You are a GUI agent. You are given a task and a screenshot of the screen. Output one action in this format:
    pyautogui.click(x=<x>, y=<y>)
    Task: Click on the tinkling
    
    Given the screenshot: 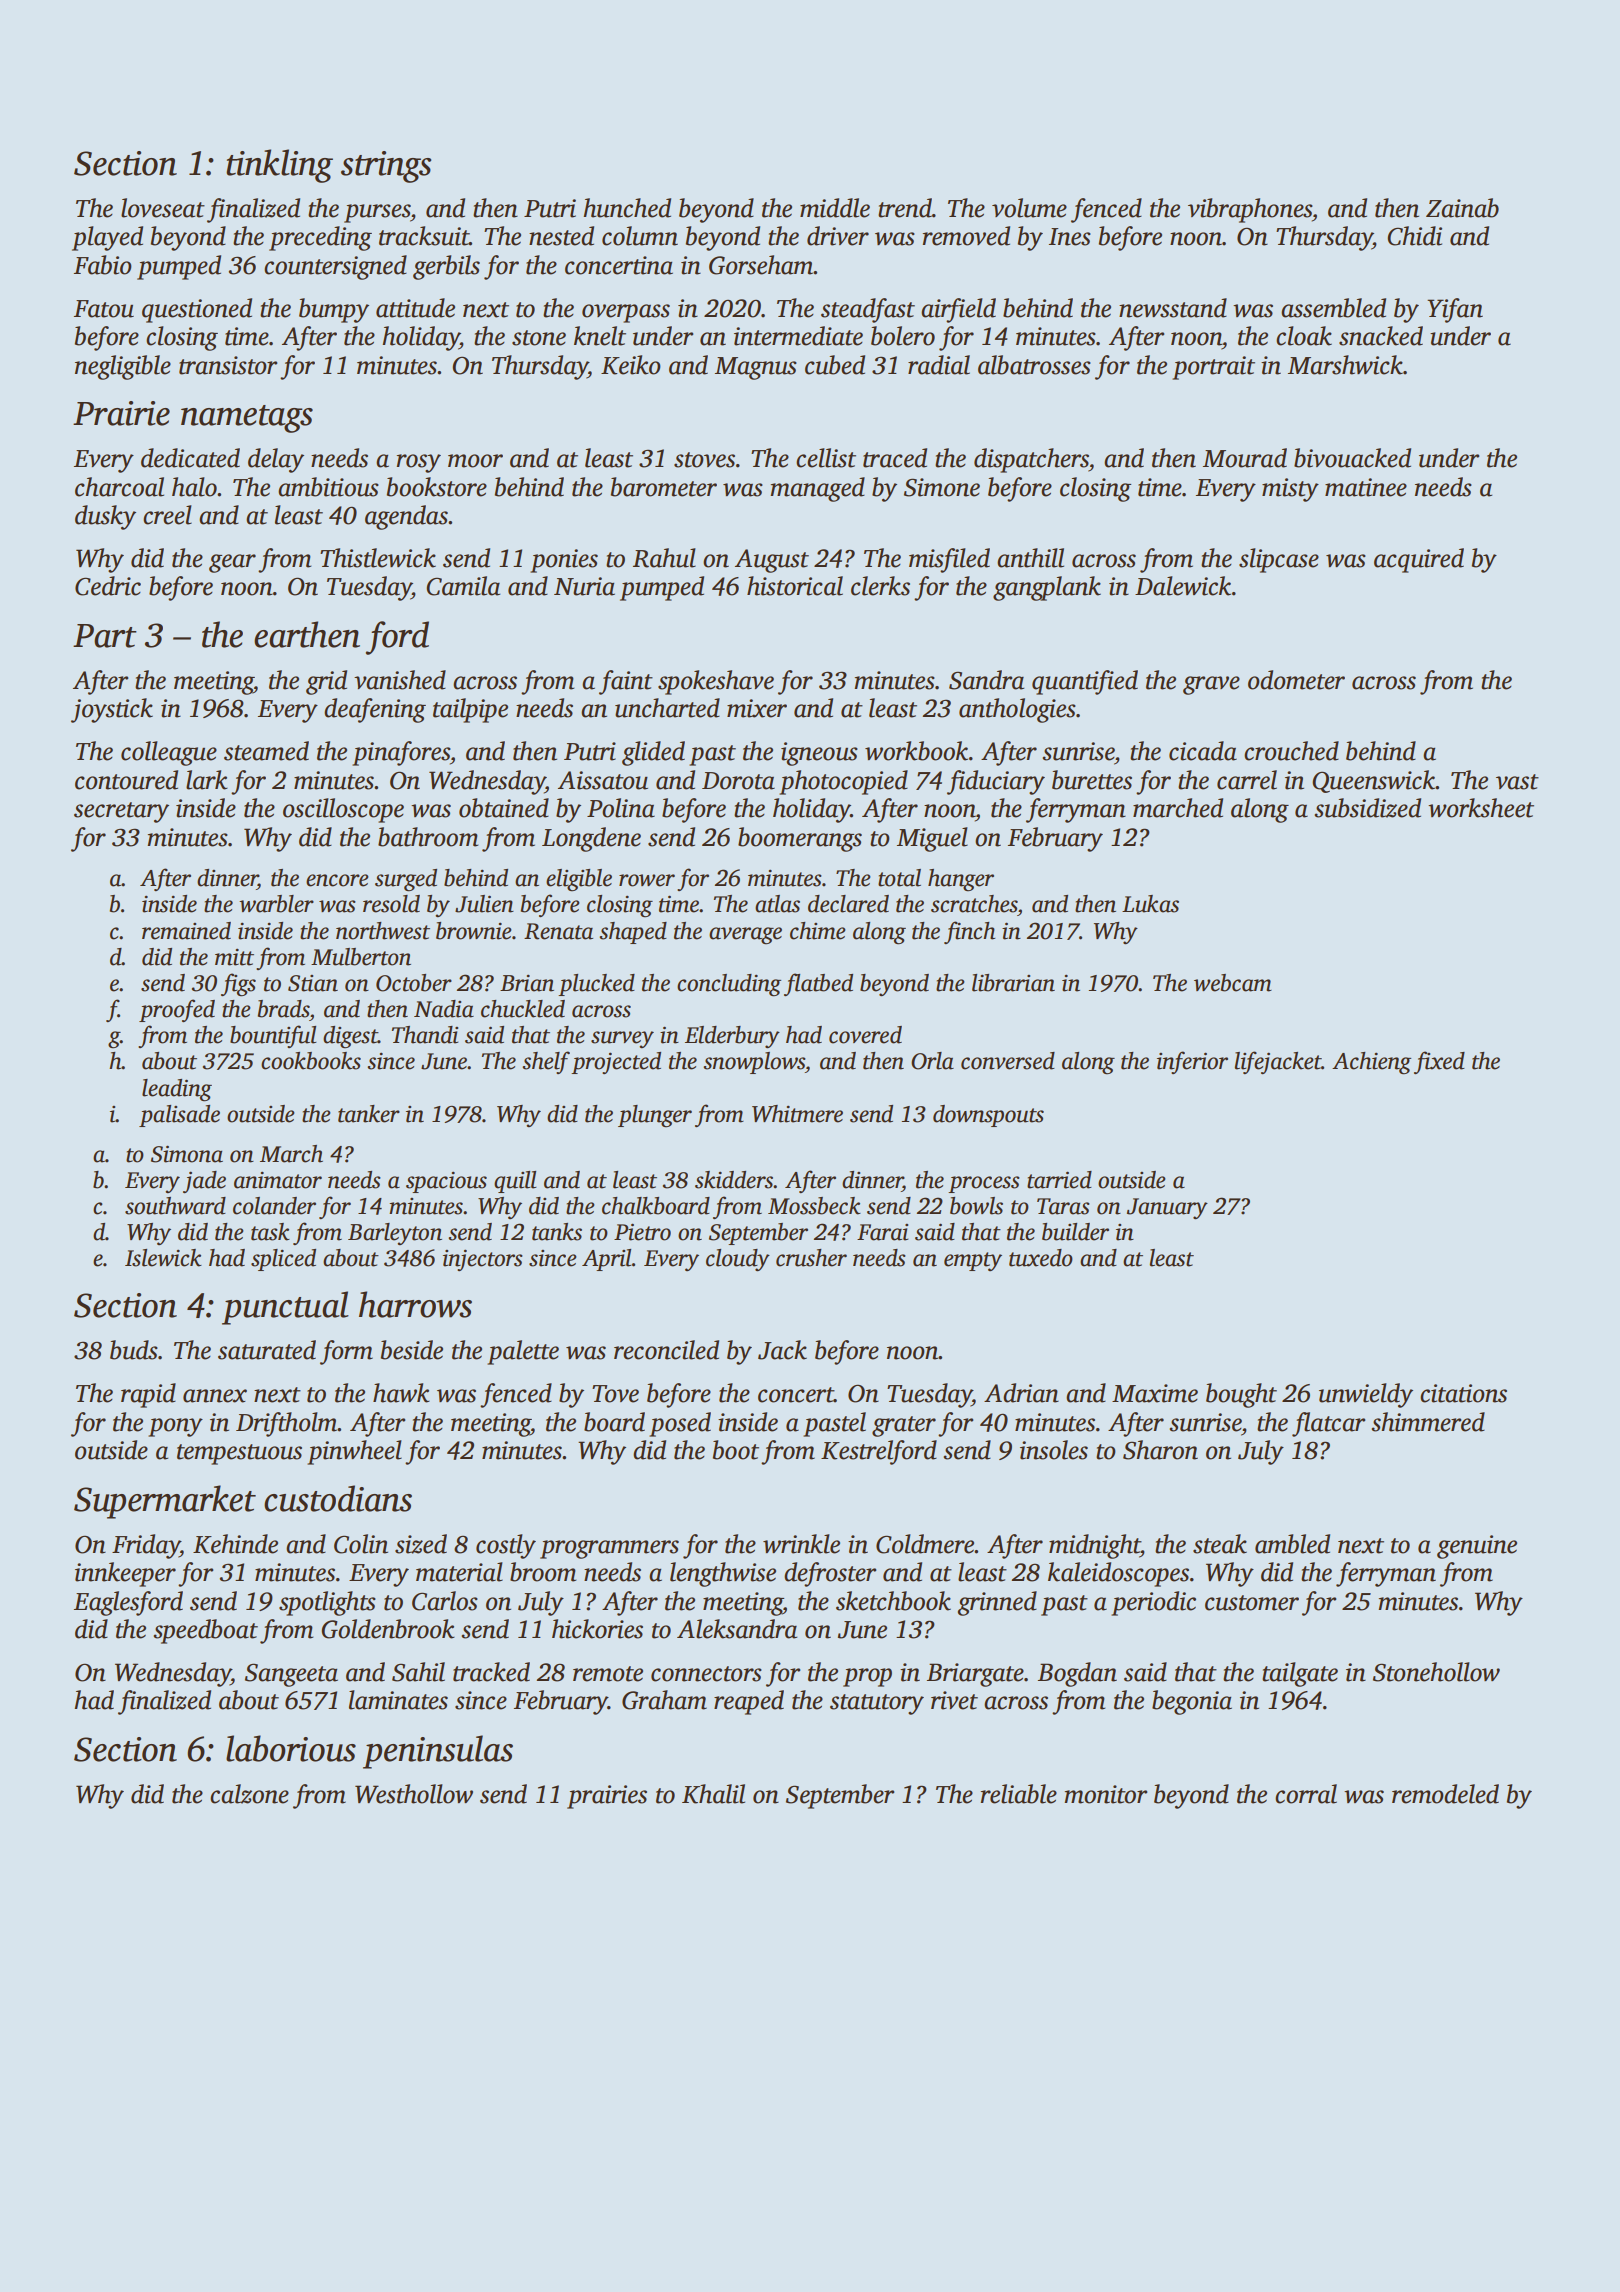 What is the action you would take?
    pyautogui.click(x=279, y=166)
